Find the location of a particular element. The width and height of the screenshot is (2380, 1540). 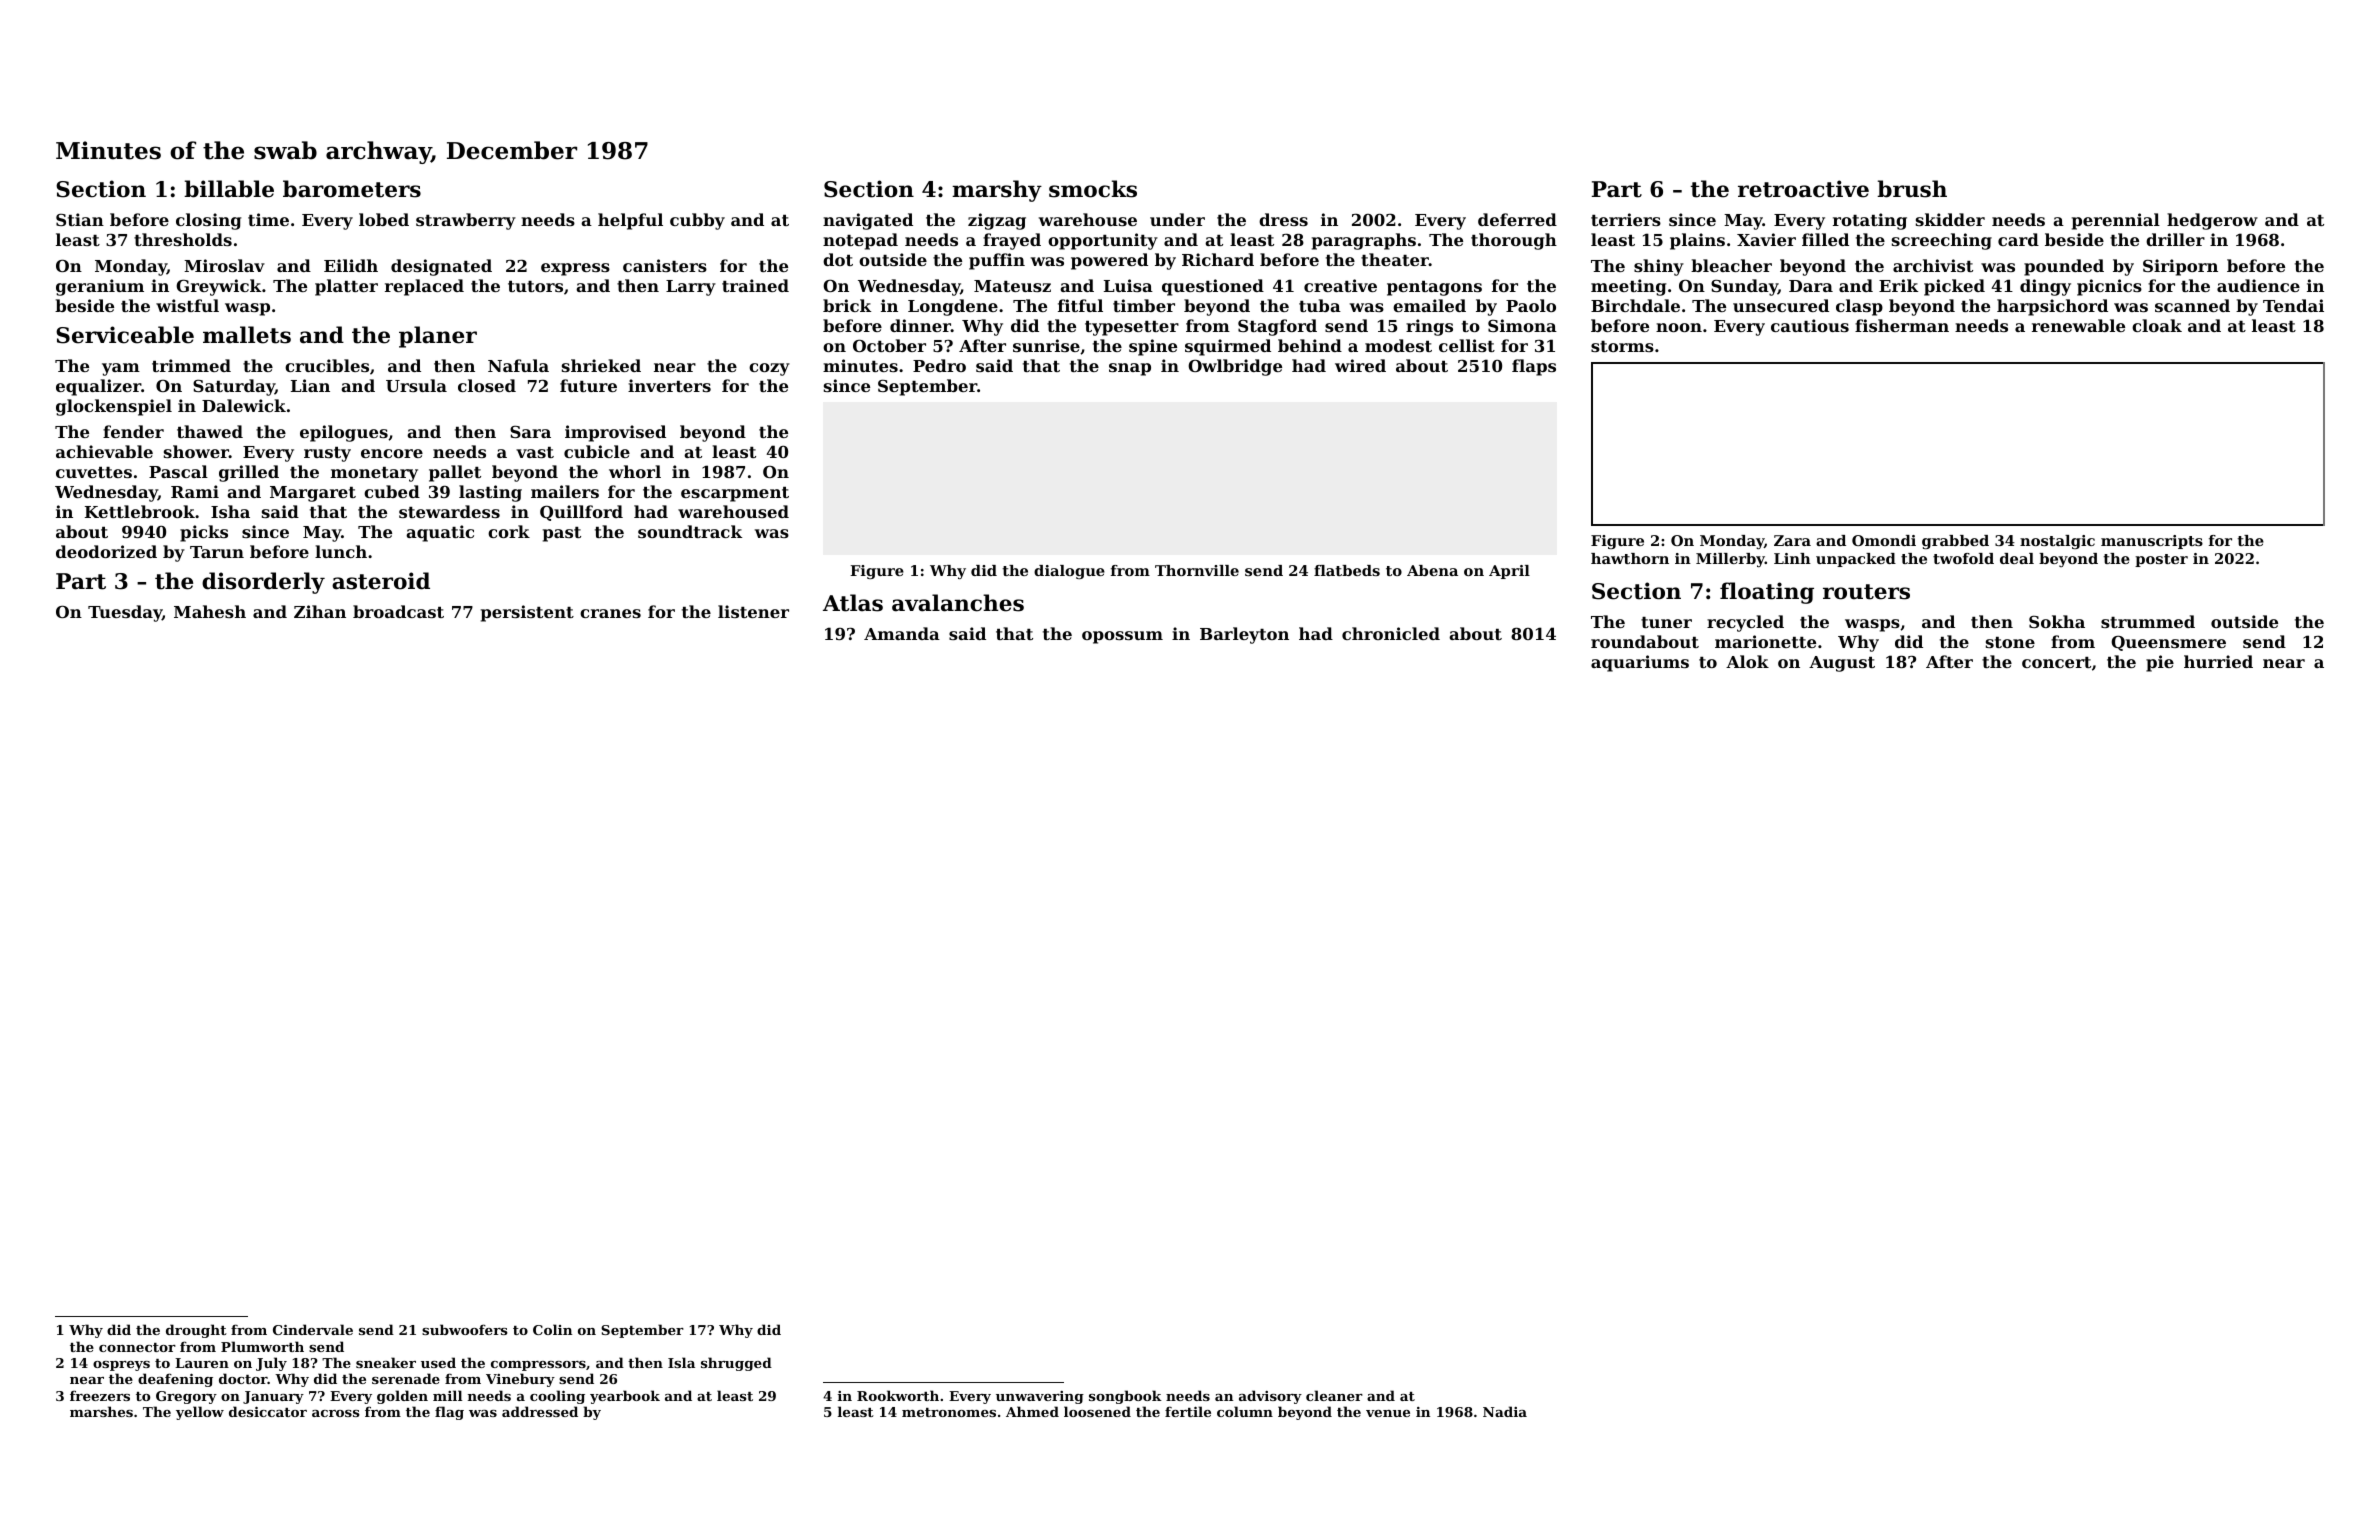

Tarun is located at coordinates (217, 552).
